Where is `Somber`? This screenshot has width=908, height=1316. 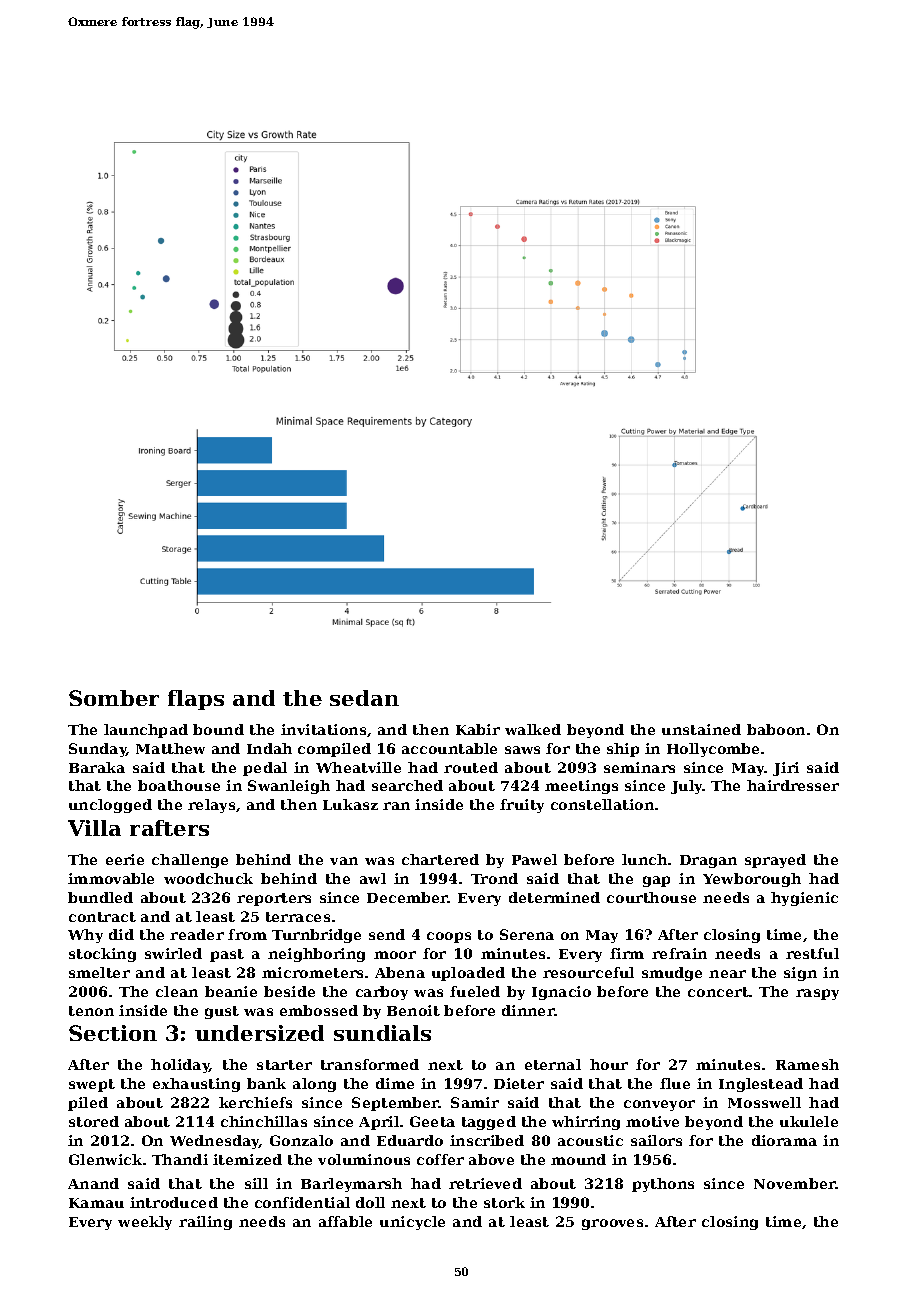
Somber is located at coordinates (114, 698).
